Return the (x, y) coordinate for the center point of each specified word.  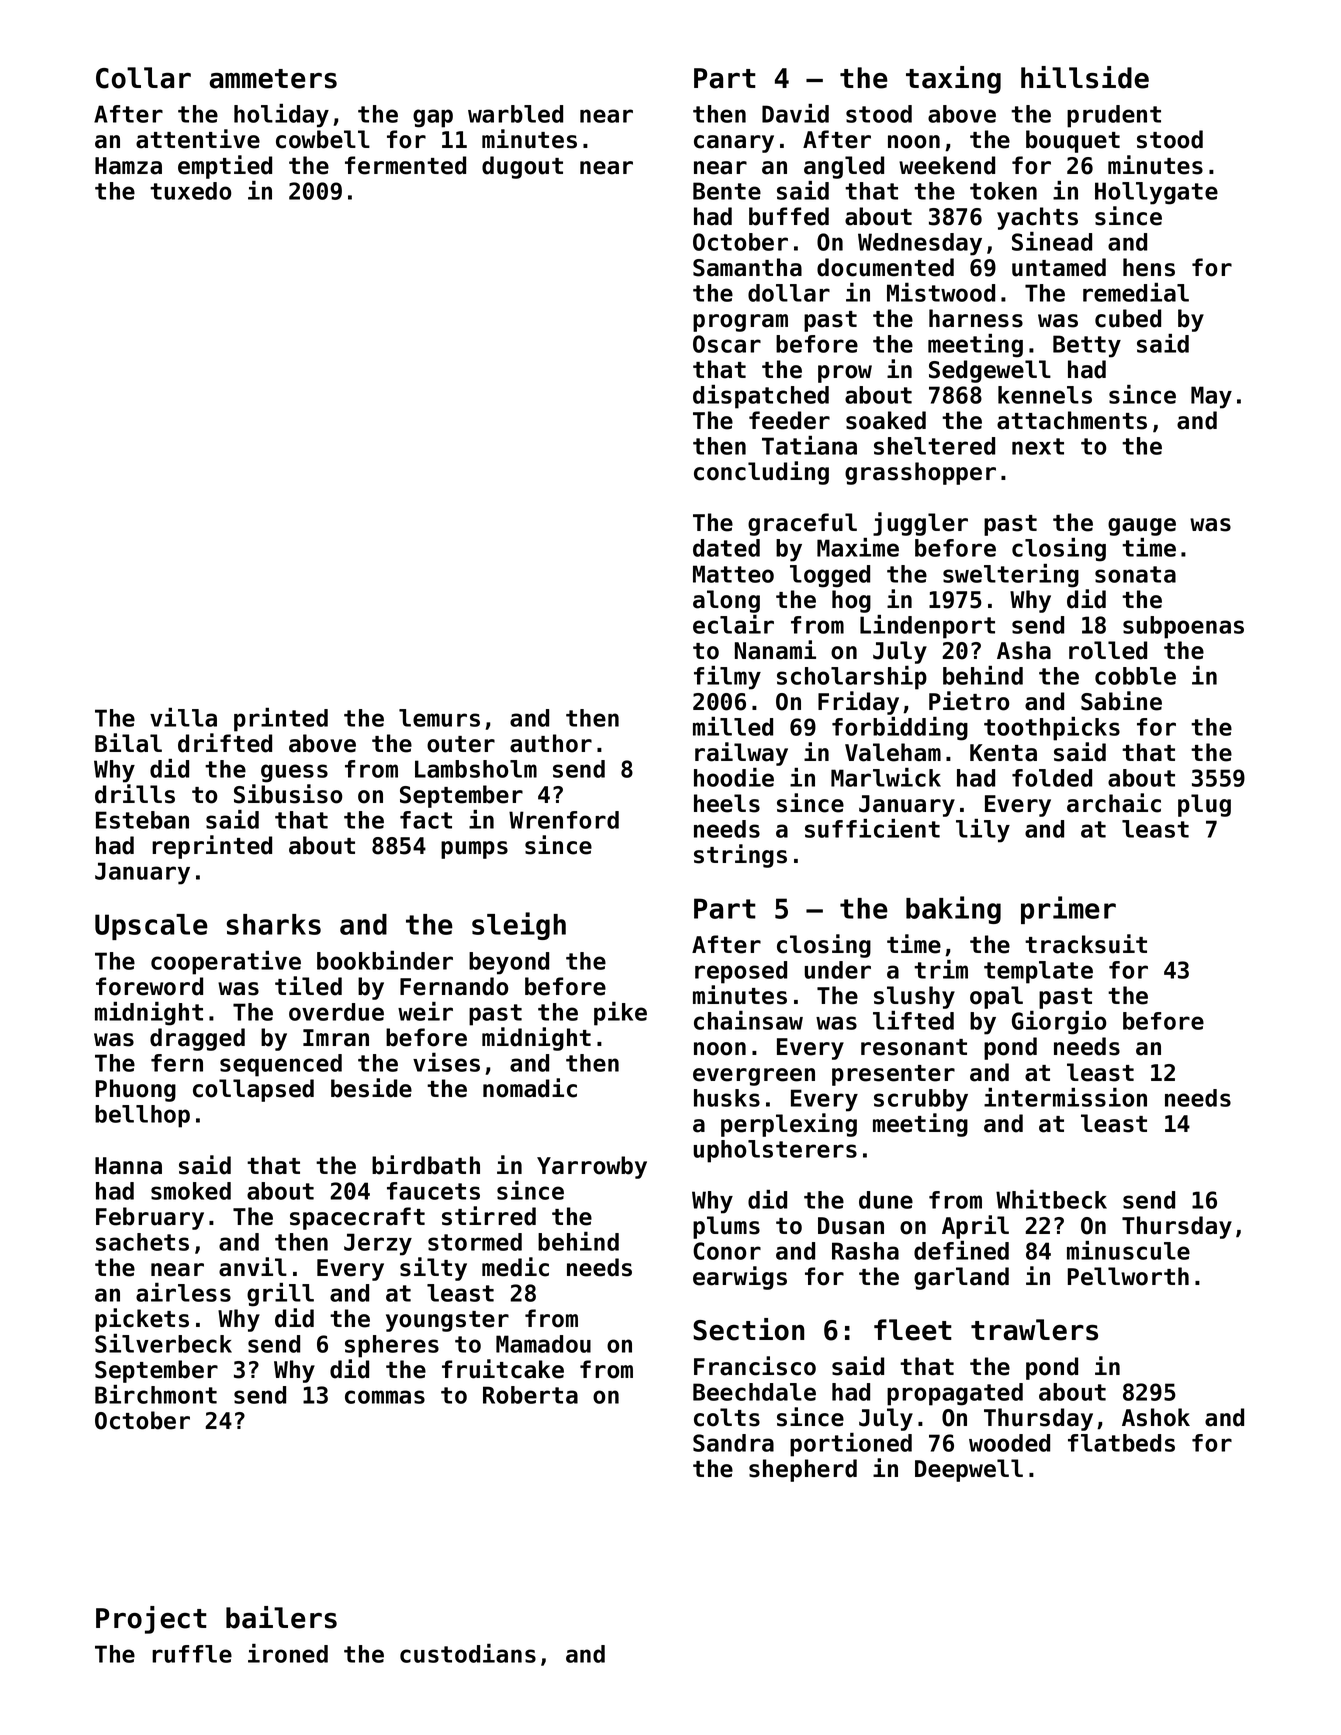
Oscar (727, 344)
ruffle (192, 1654)
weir (425, 1011)
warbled (515, 114)
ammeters (273, 79)
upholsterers (775, 1151)
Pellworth (1128, 1276)
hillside (1085, 77)
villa (183, 717)
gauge (1142, 527)
